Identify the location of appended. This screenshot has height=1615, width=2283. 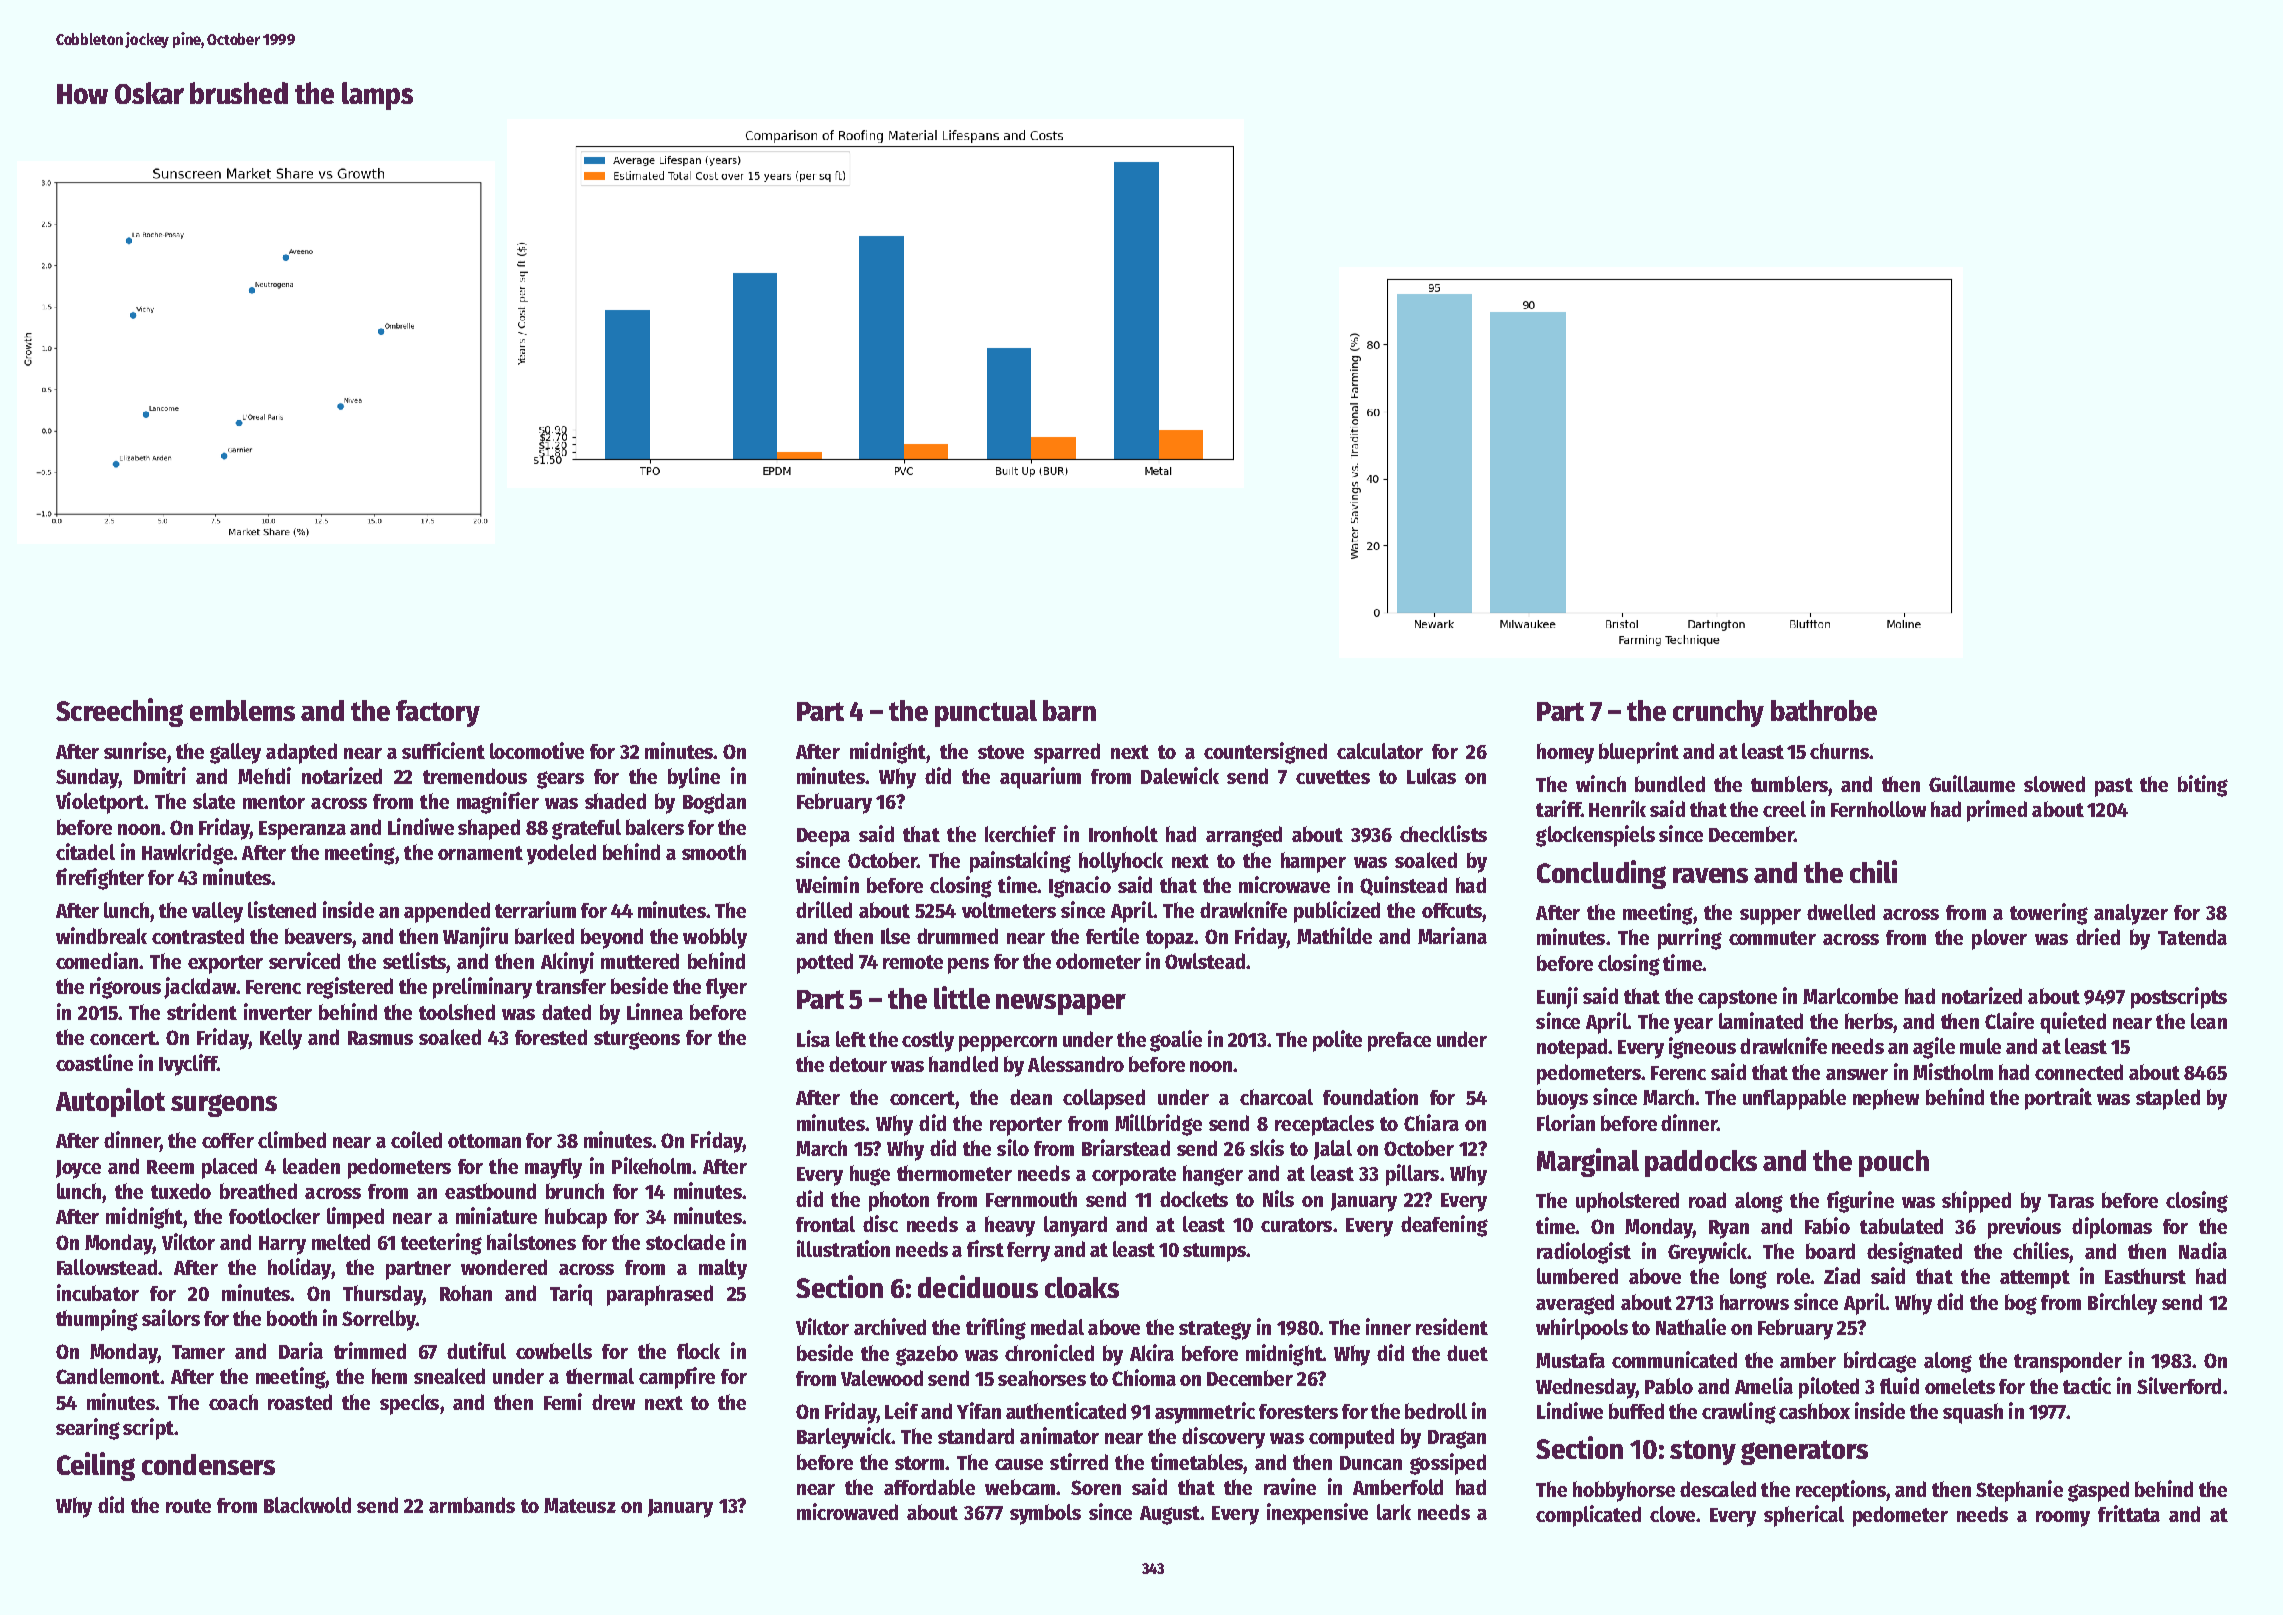
(447, 912).
